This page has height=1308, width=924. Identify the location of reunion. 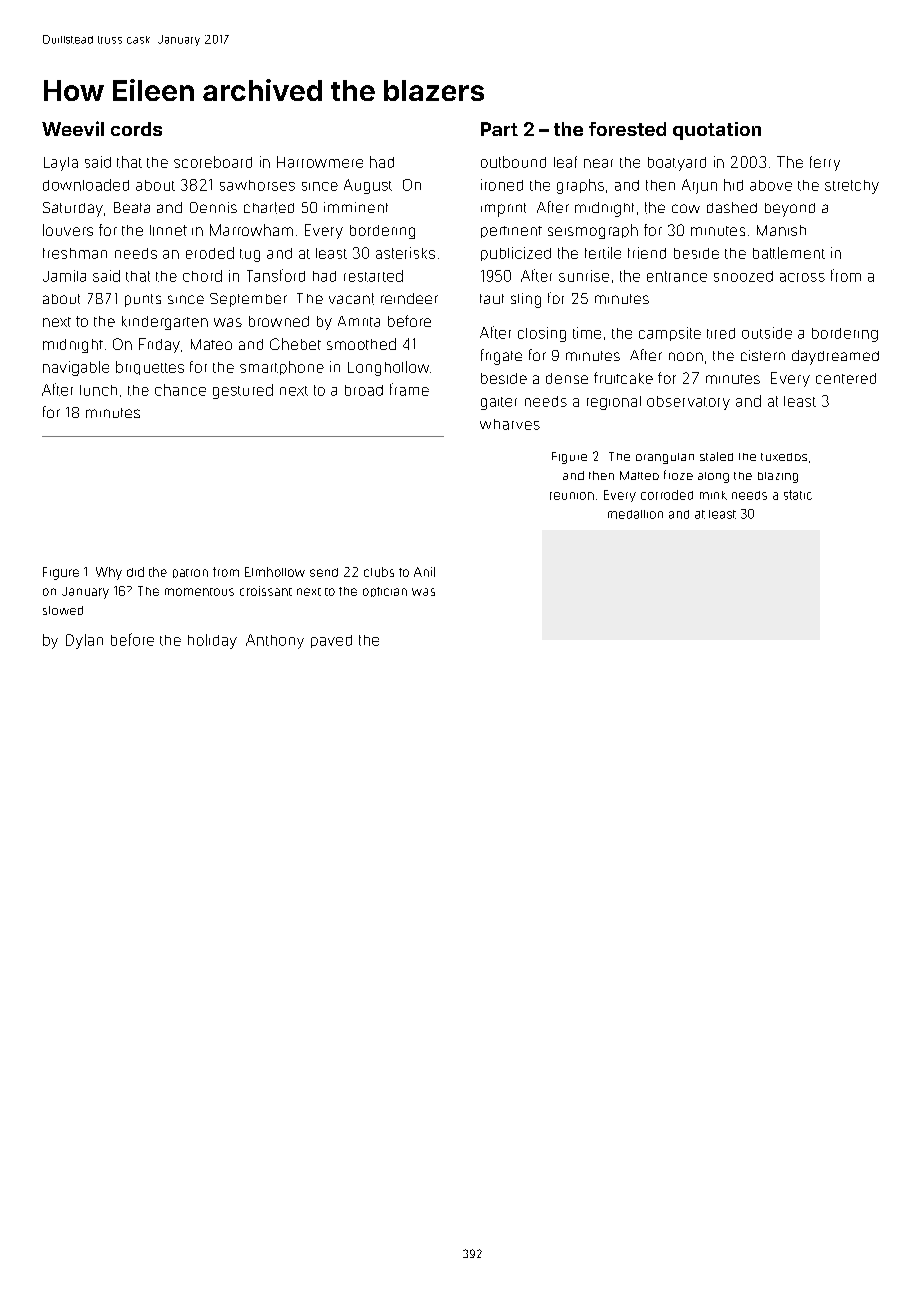
(572, 496).
